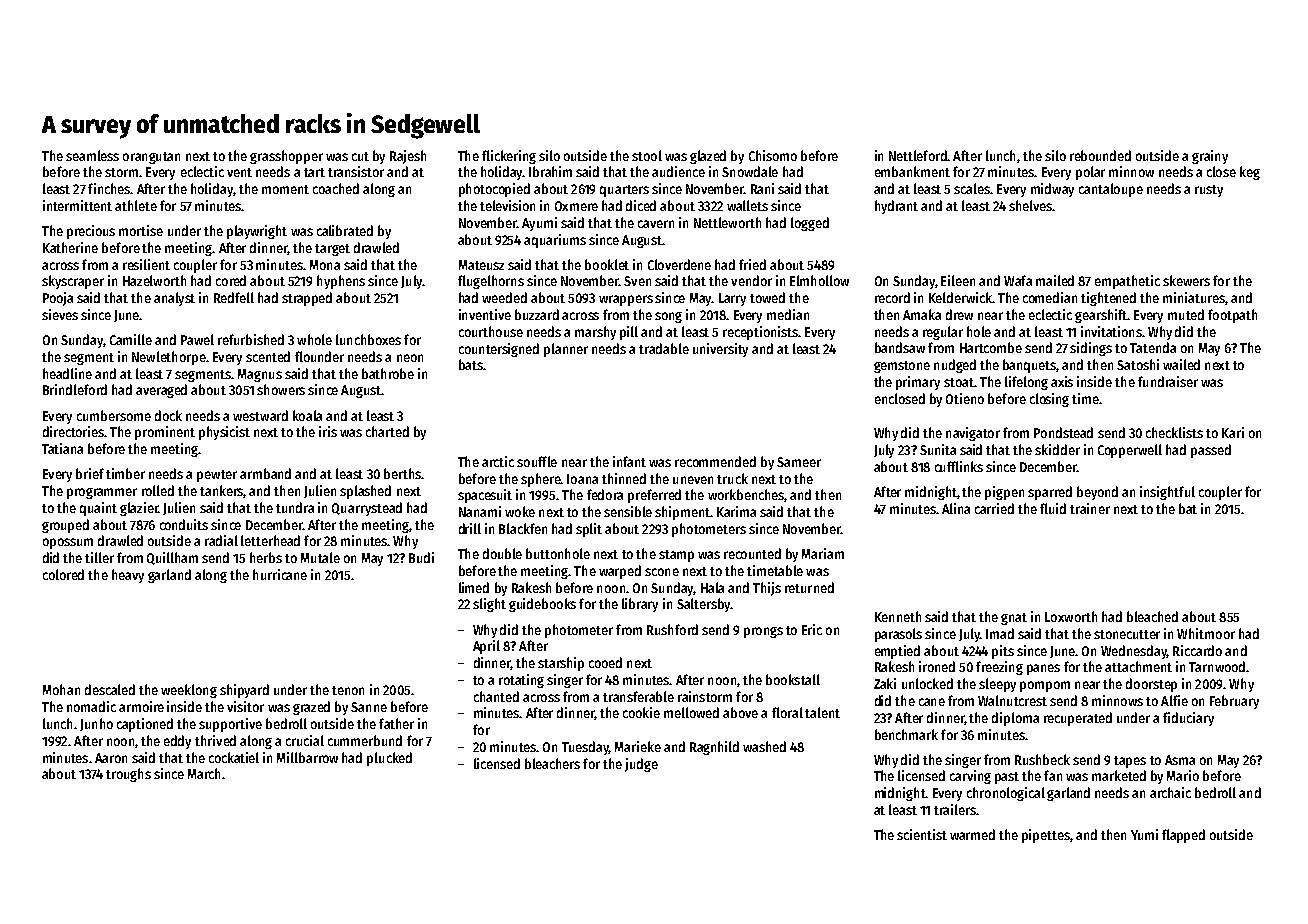  What do you see at coordinates (955, 366) in the screenshot?
I see `nudged` at bounding box center [955, 366].
